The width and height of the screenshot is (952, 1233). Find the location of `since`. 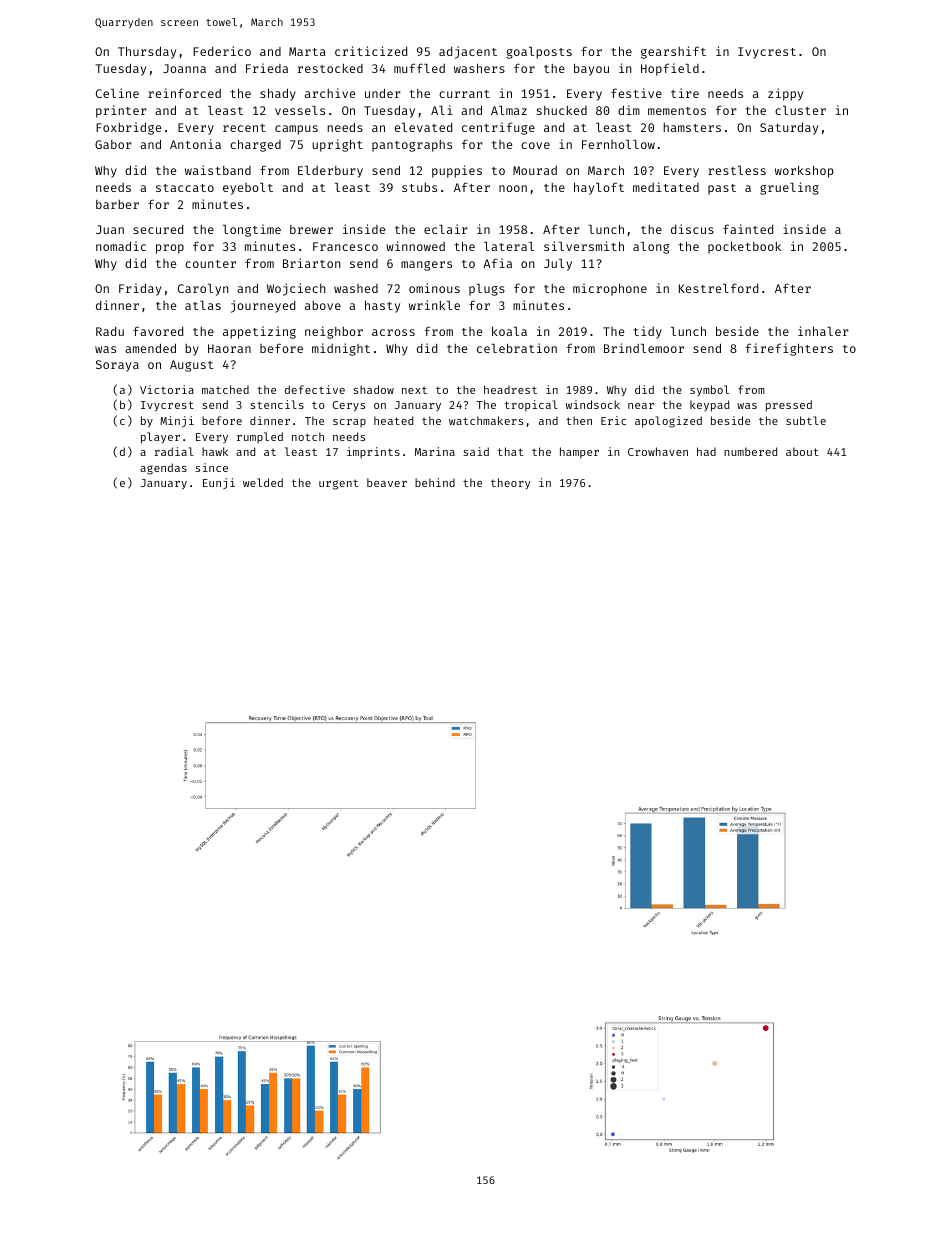

since is located at coordinates (211, 467).
